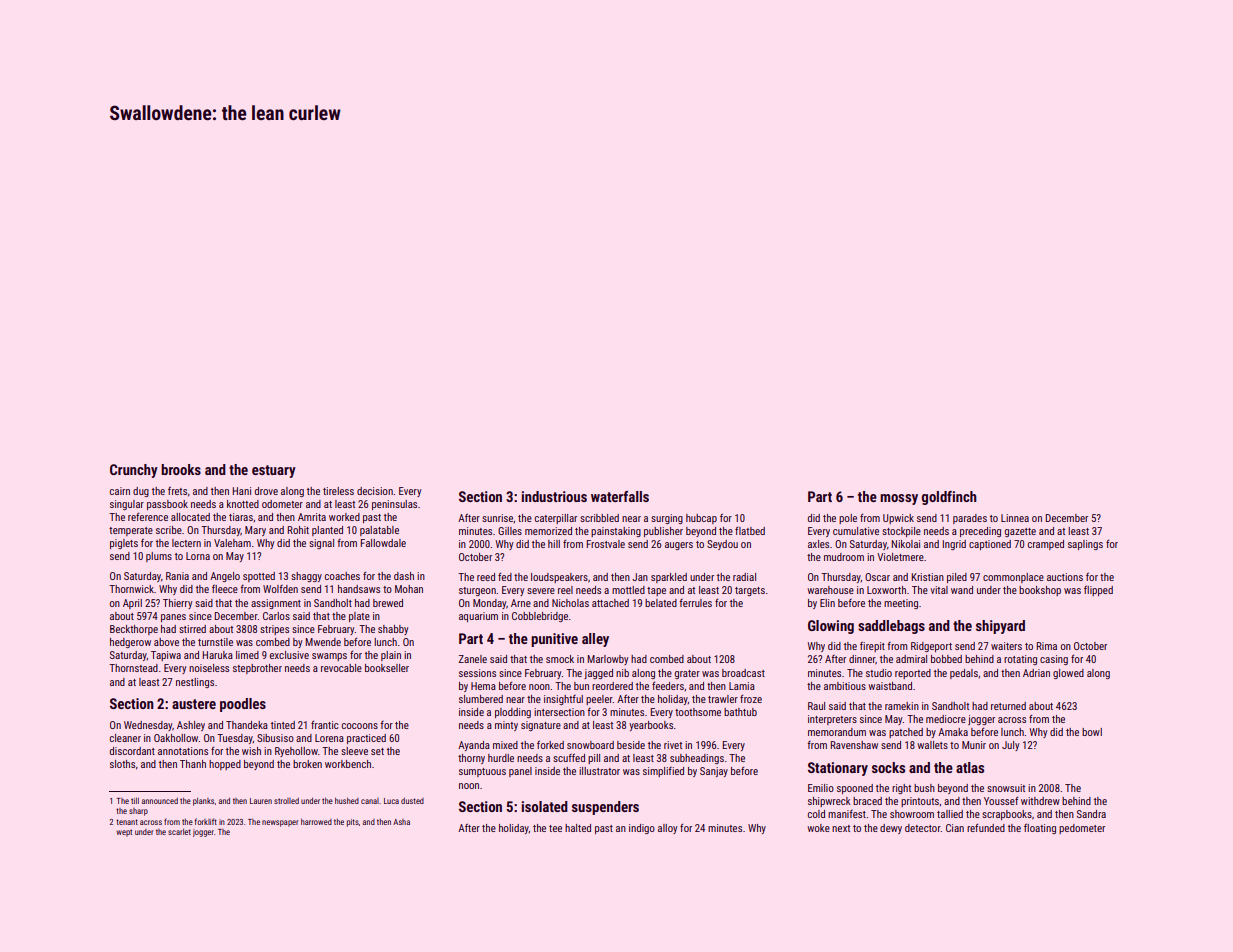 This screenshot has height=952, width=1233. I want to click on stepbrother, so click(257, 669).
